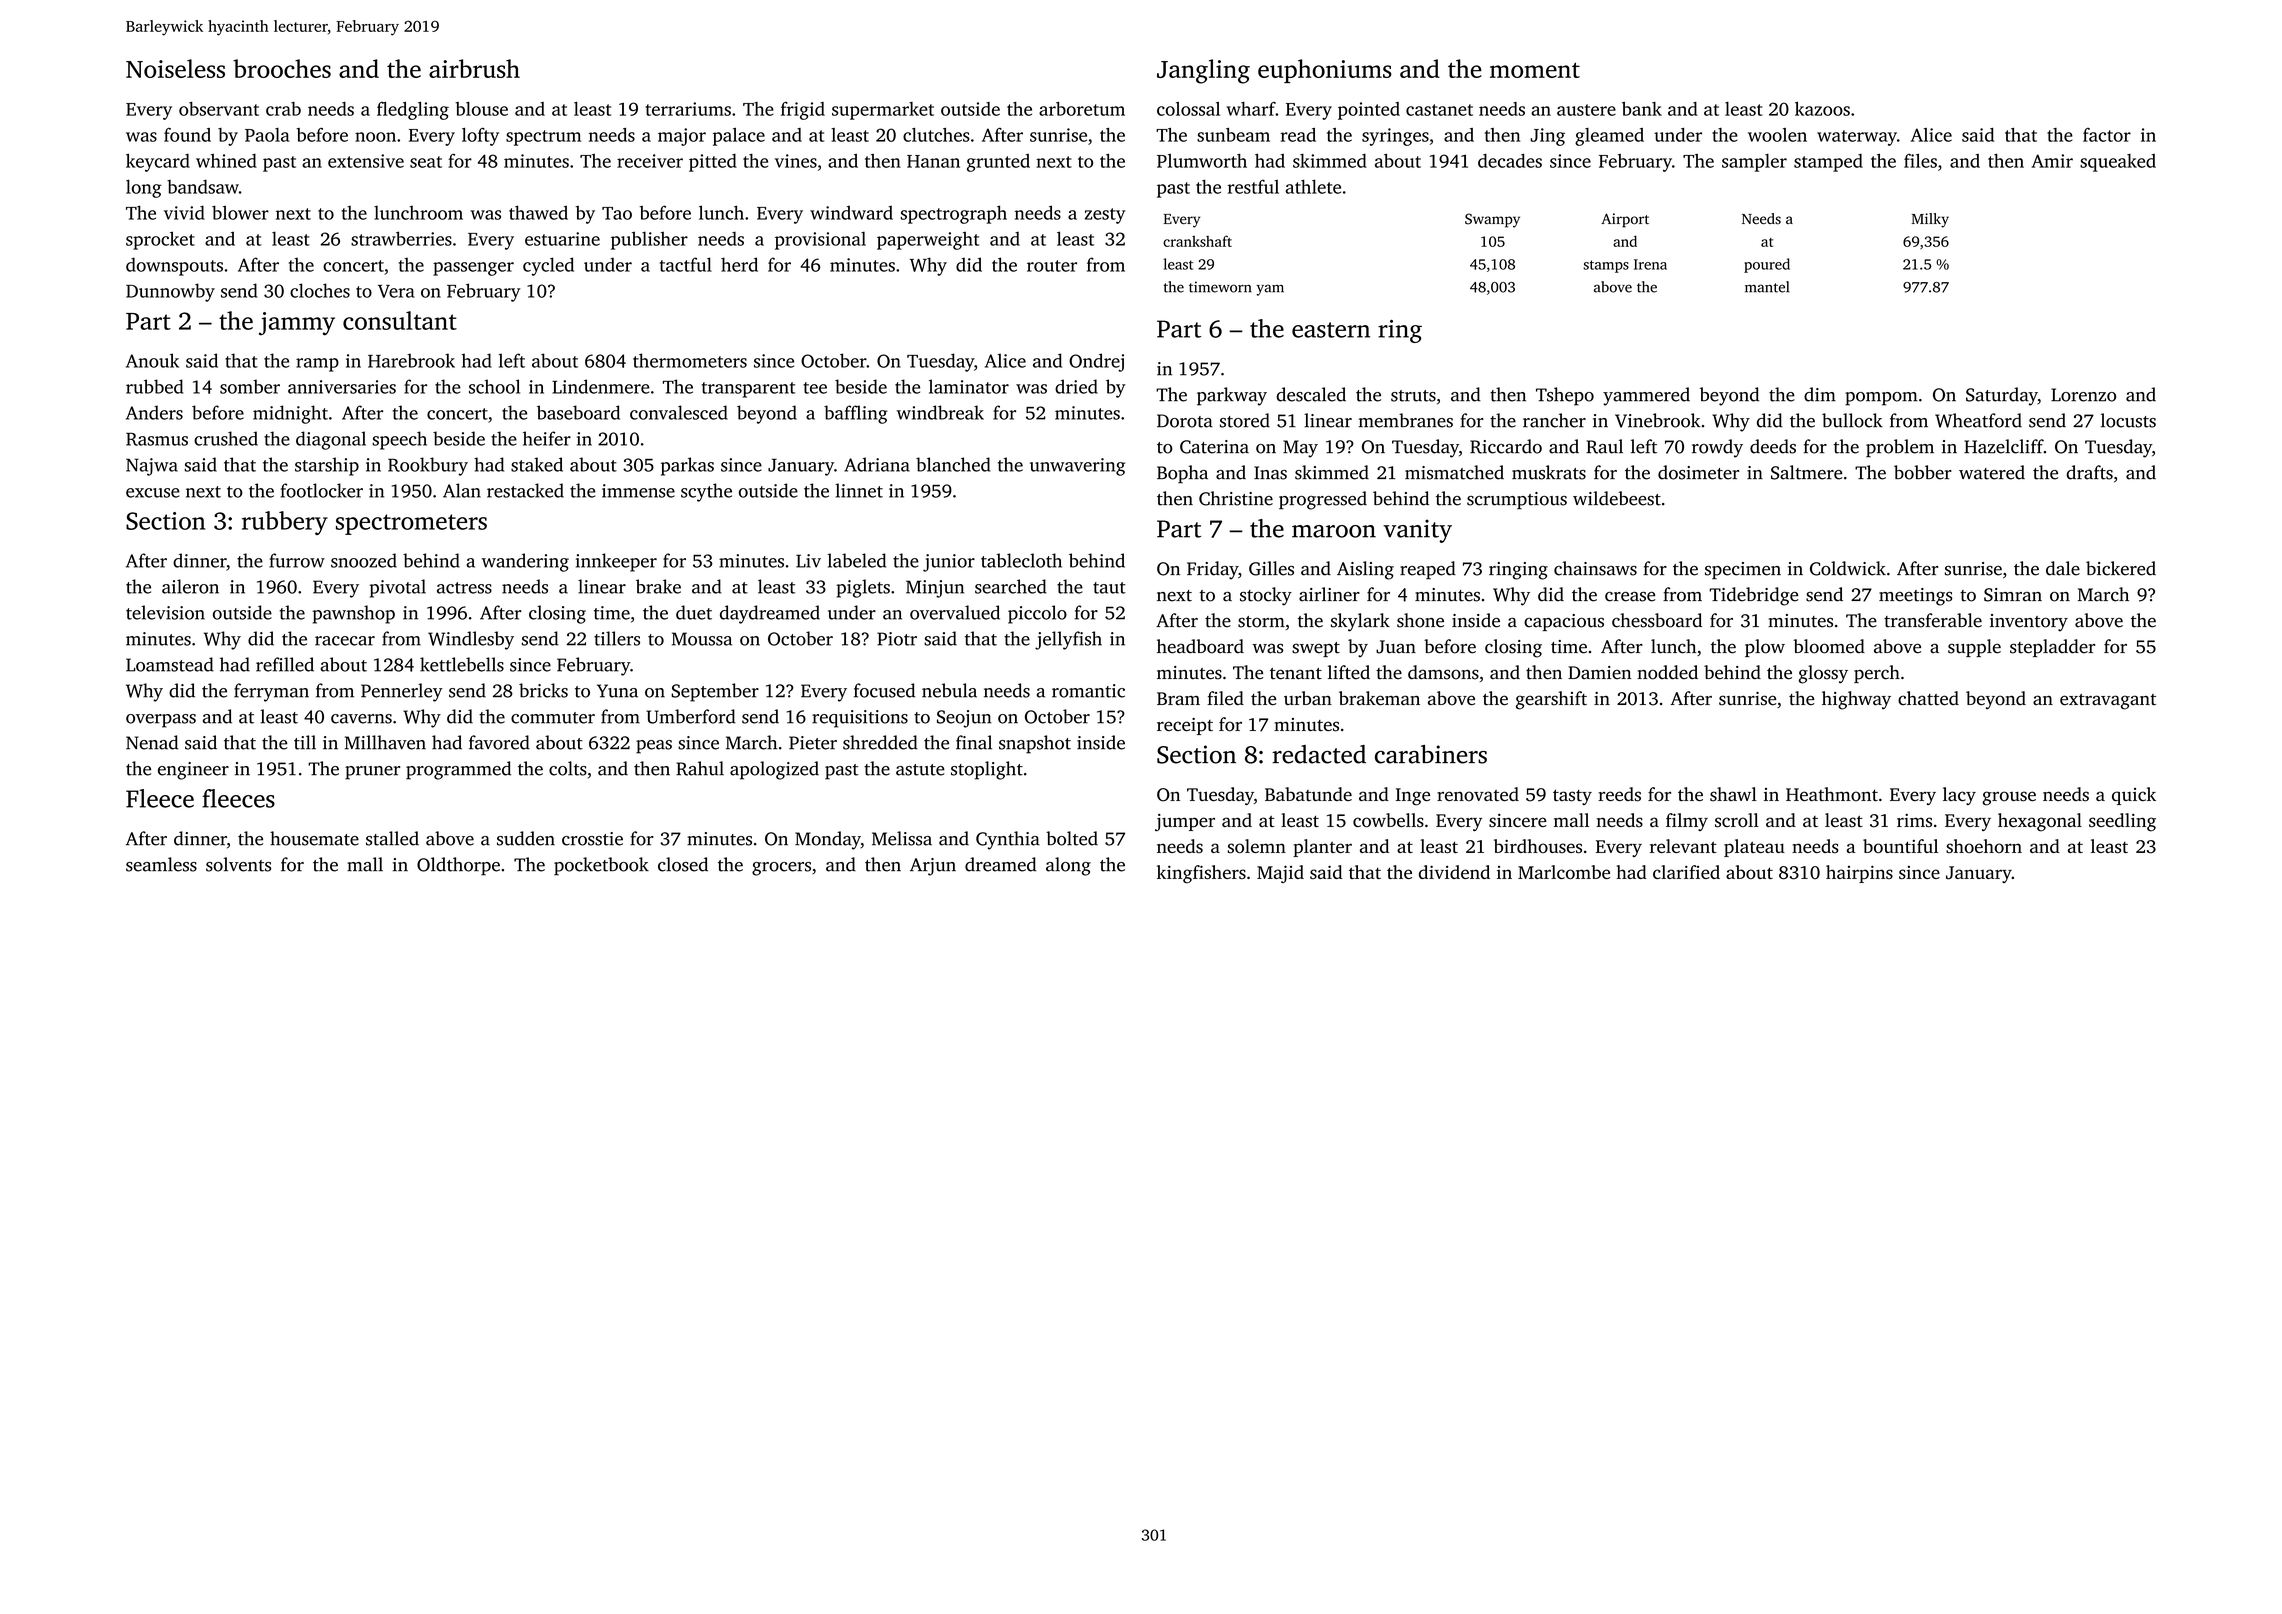 Image resolution: width=2282 pixels, height=1614 pixels. I want to click on nodded, so click(1667, 672).
